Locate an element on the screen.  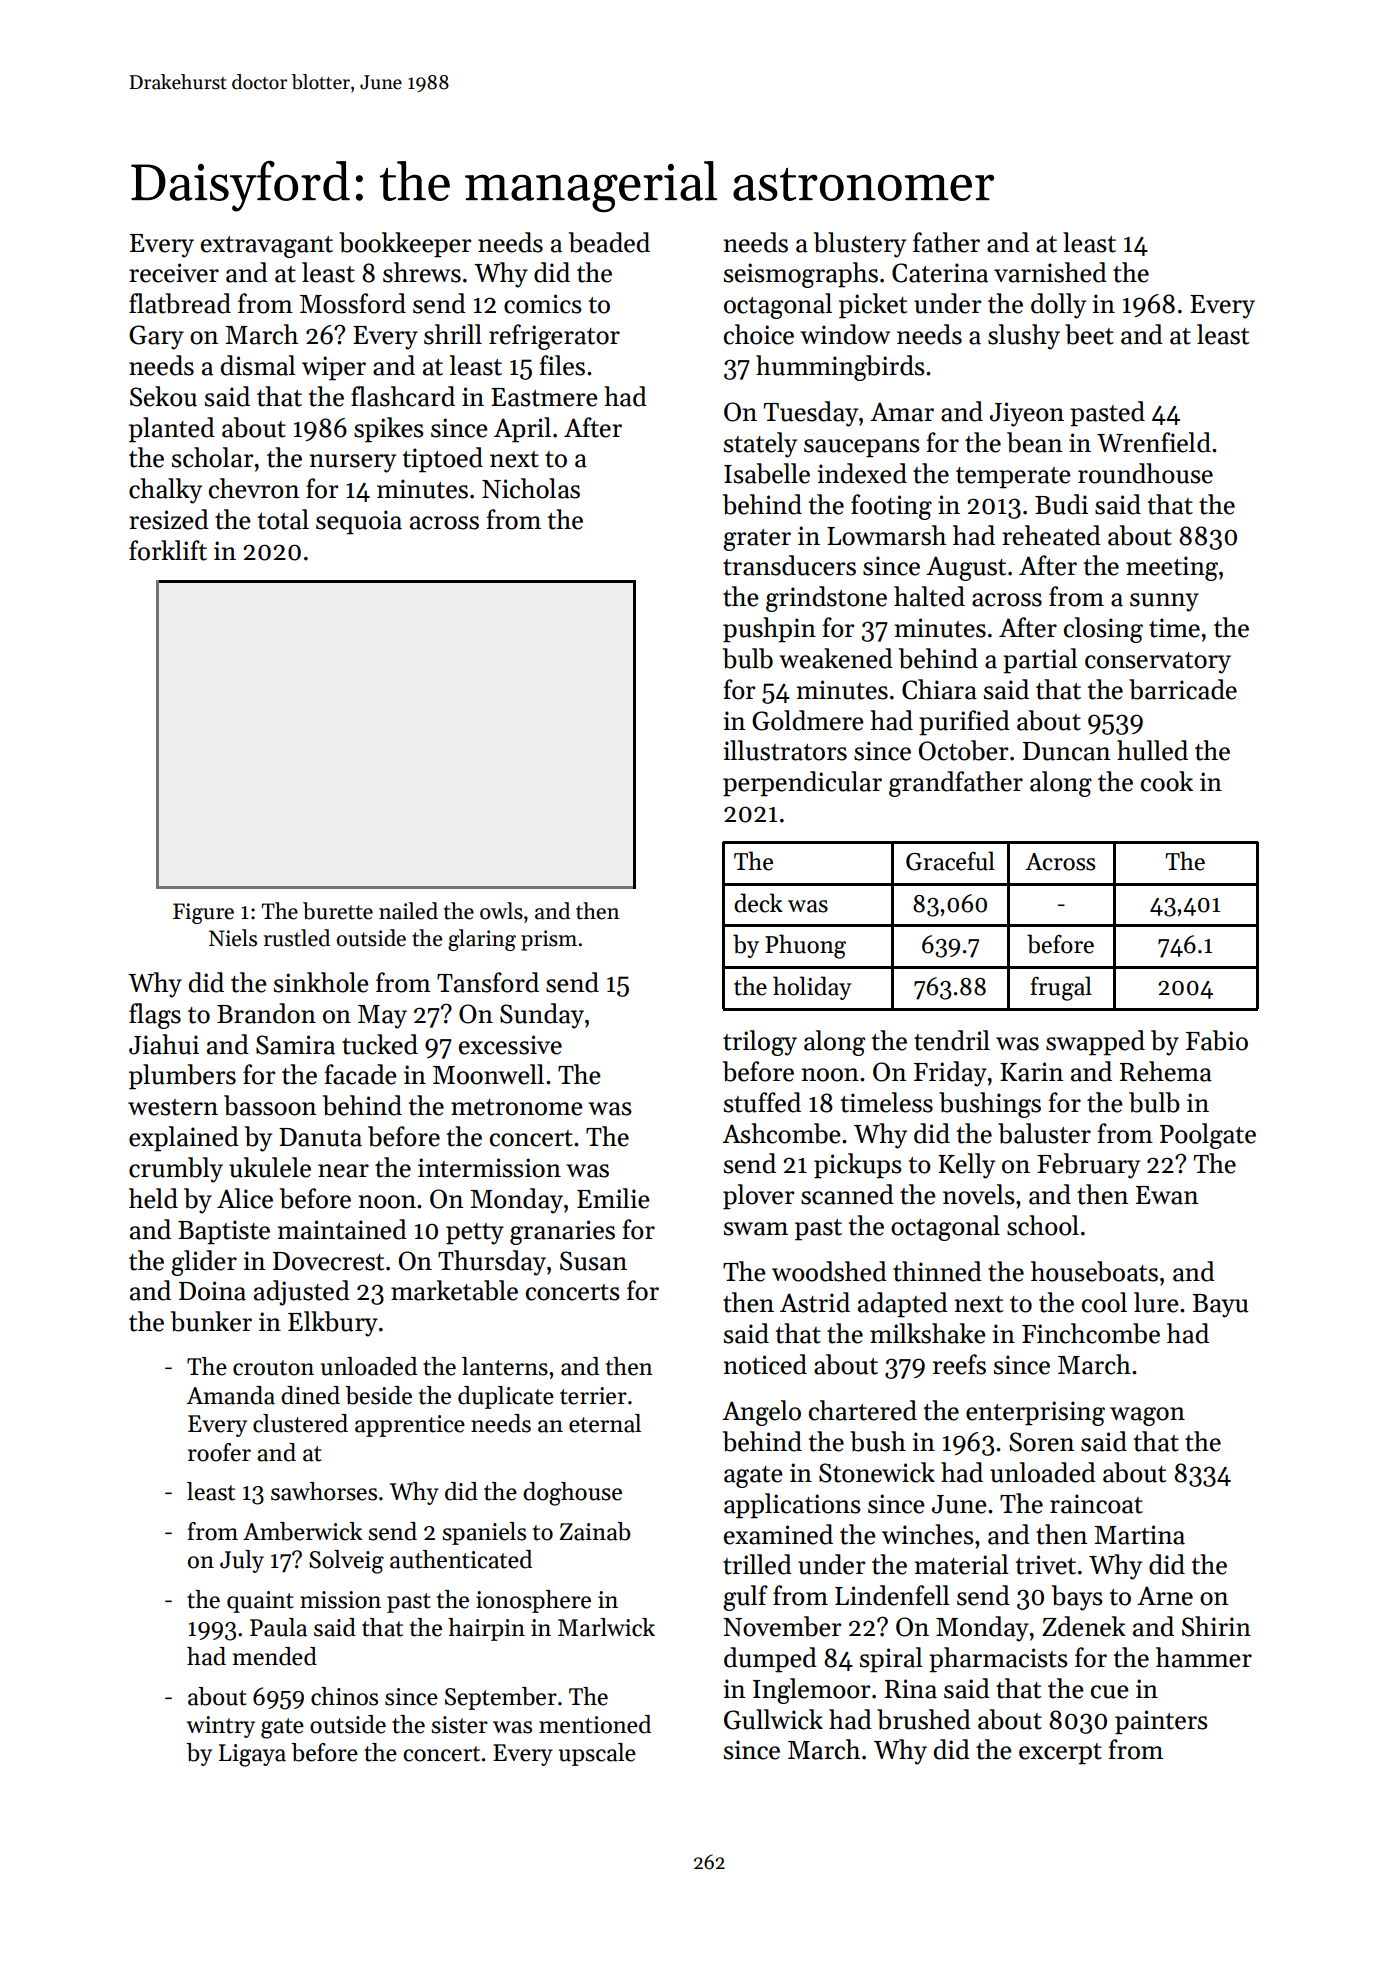
roundhouse is located at coordinates (1145, 473).
